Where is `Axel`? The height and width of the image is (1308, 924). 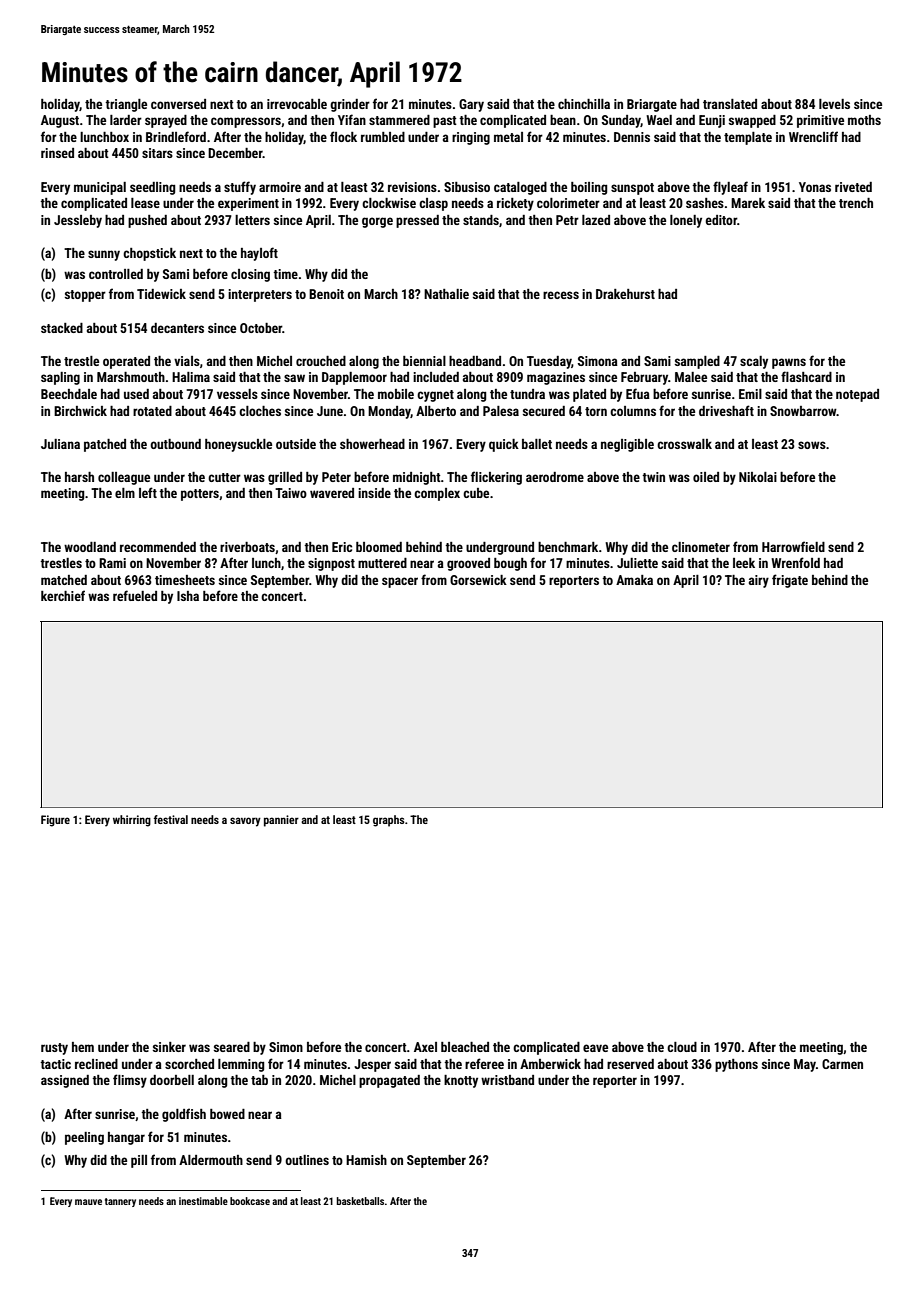 Axel is located at coordinates (425, 1047).
